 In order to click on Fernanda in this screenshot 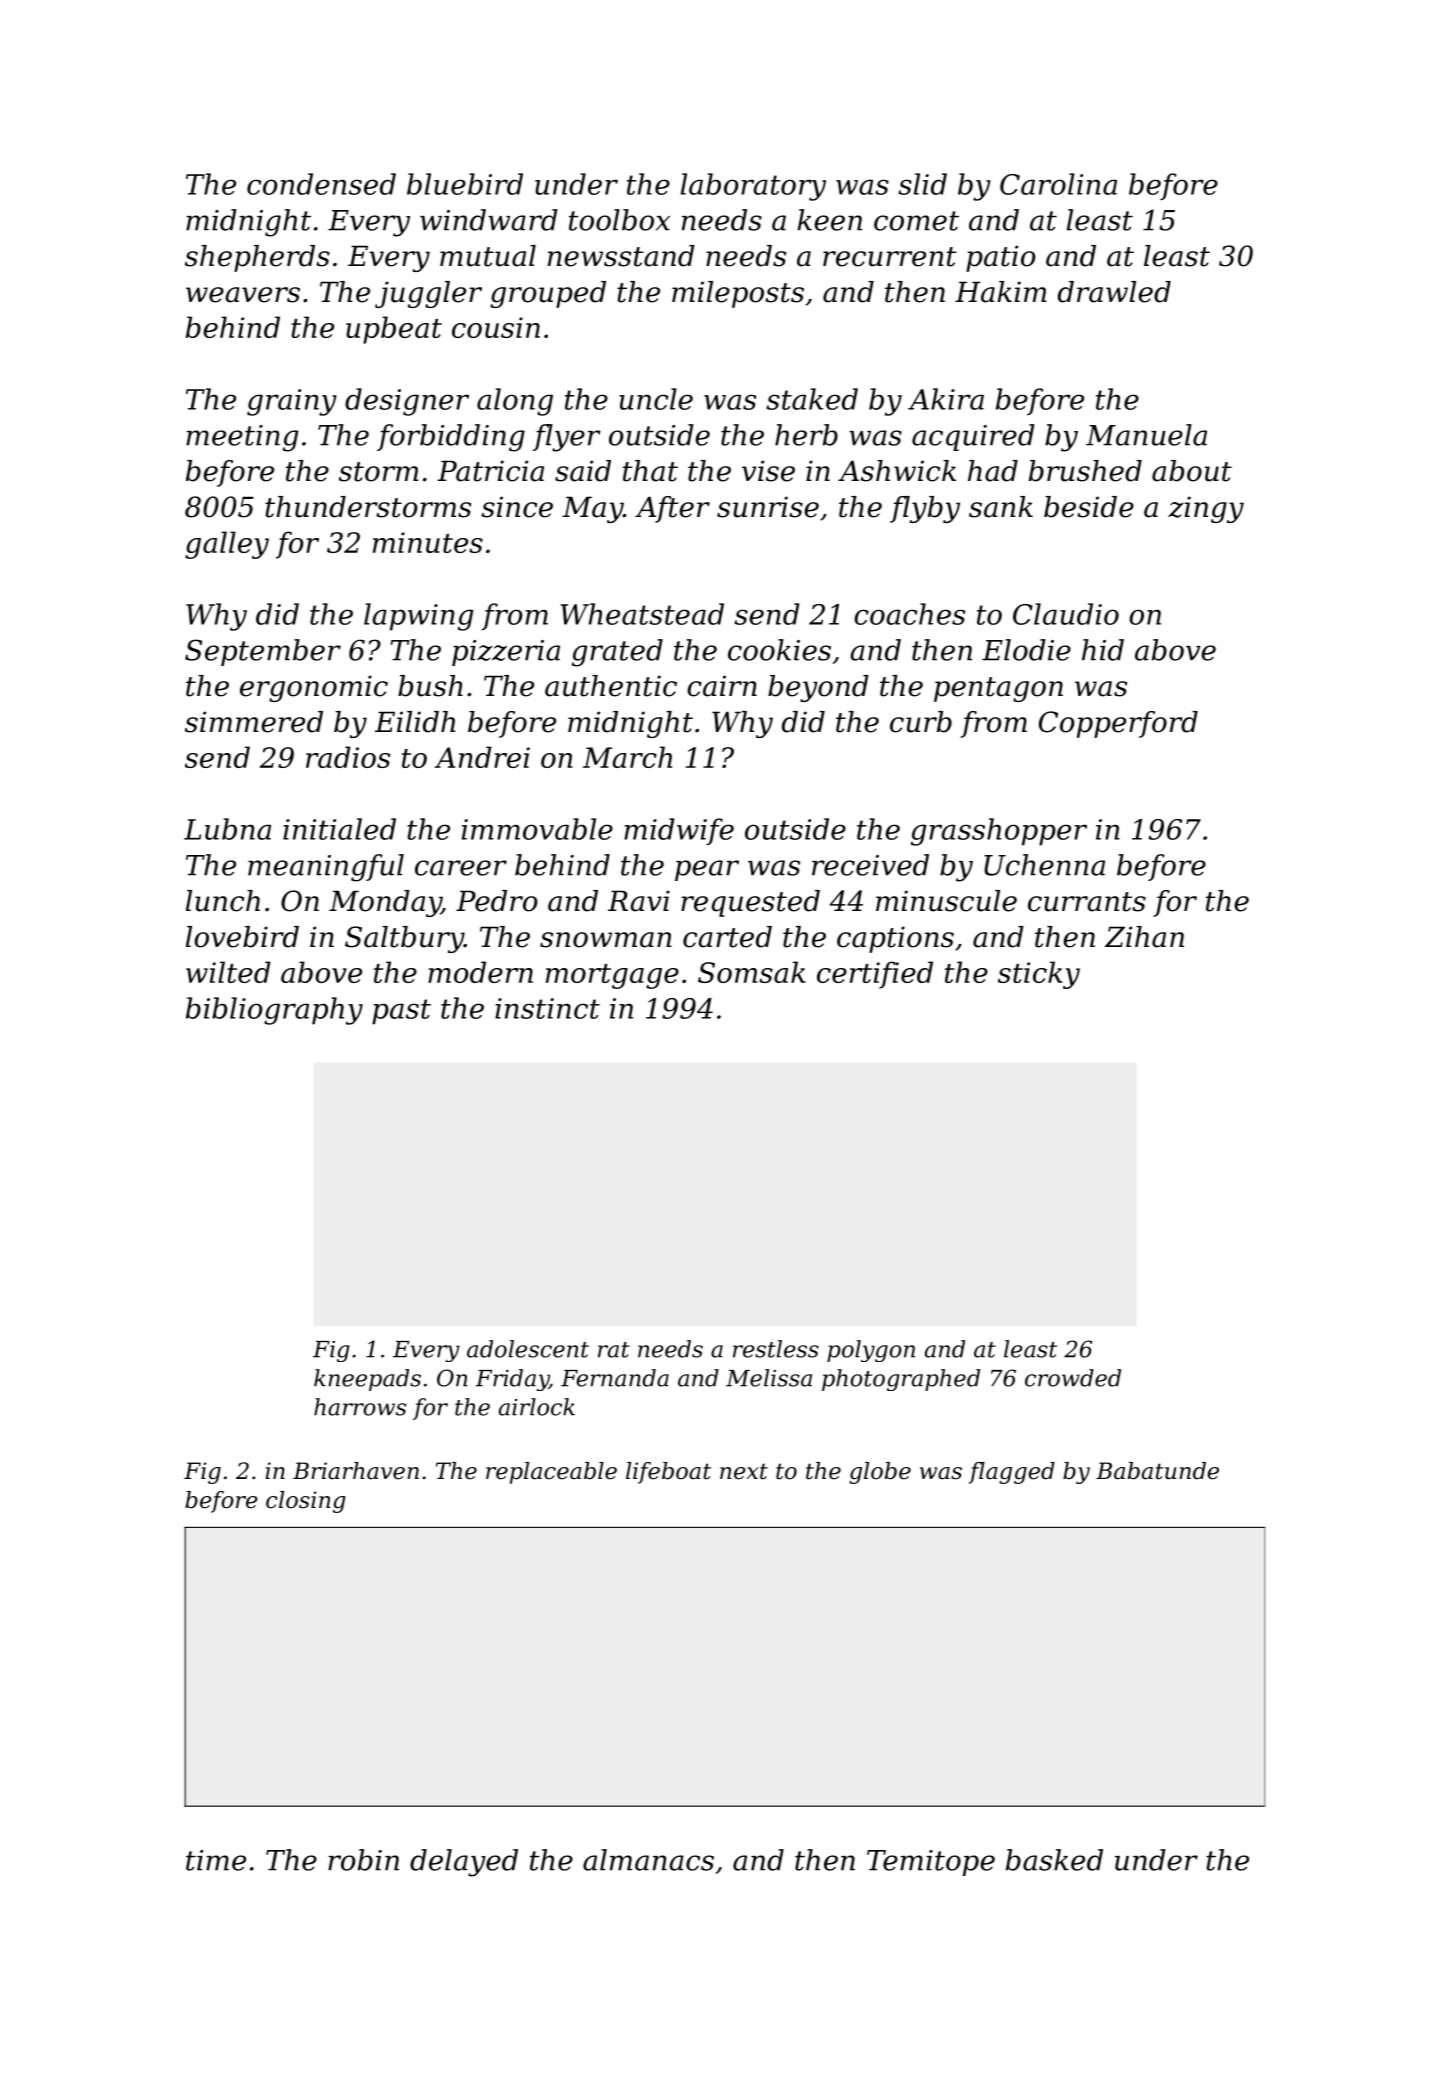, I will do `click(615, 1378)`.
